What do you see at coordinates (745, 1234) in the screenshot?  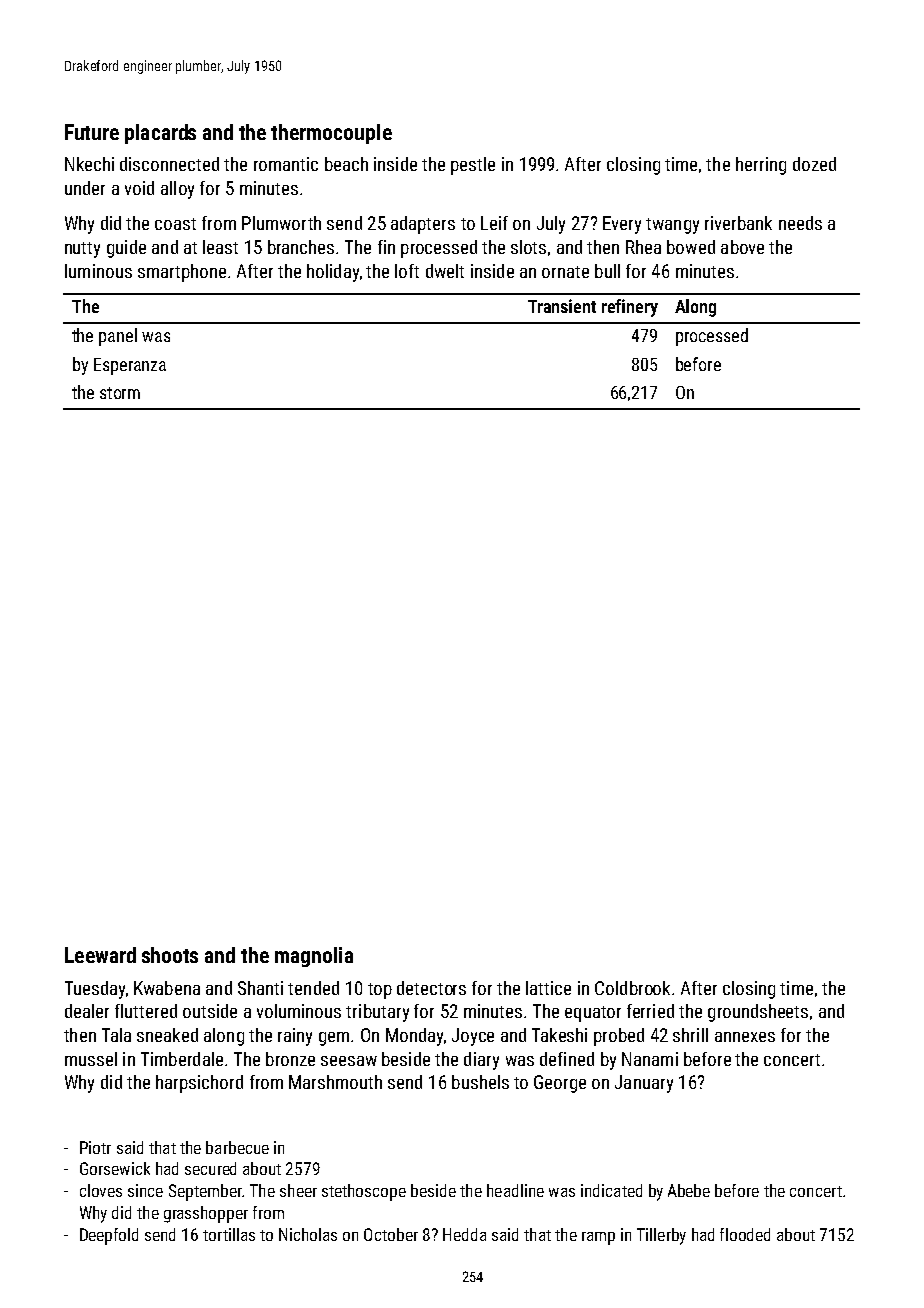 I see `flooded` at bounding box center [745, 1234].
